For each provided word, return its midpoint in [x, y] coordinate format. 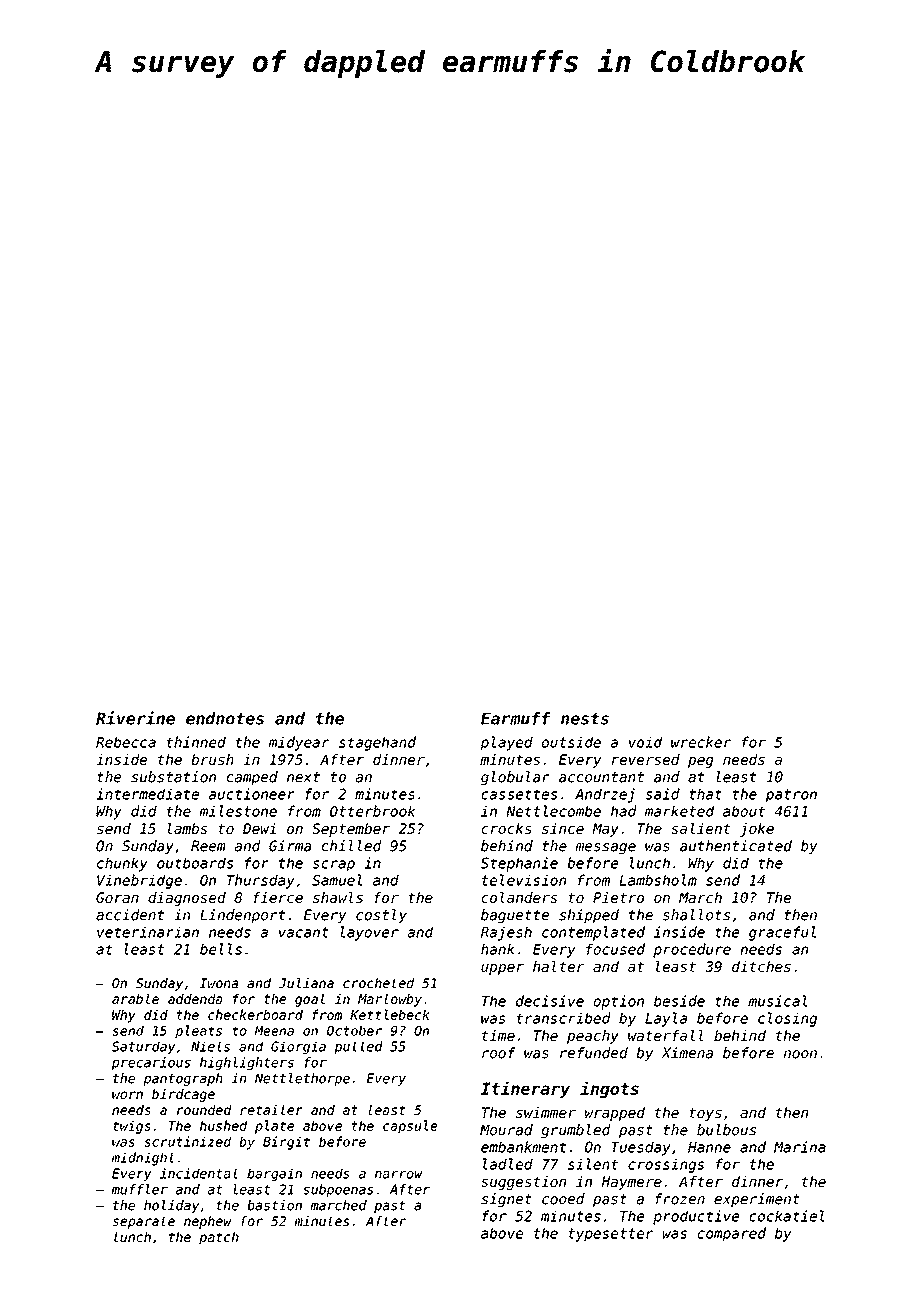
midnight [143, 1159]
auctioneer [252, 794]
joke [757, 830]
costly [381, 916]
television [524, 880]
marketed [679, 811]
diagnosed [187, 899]
